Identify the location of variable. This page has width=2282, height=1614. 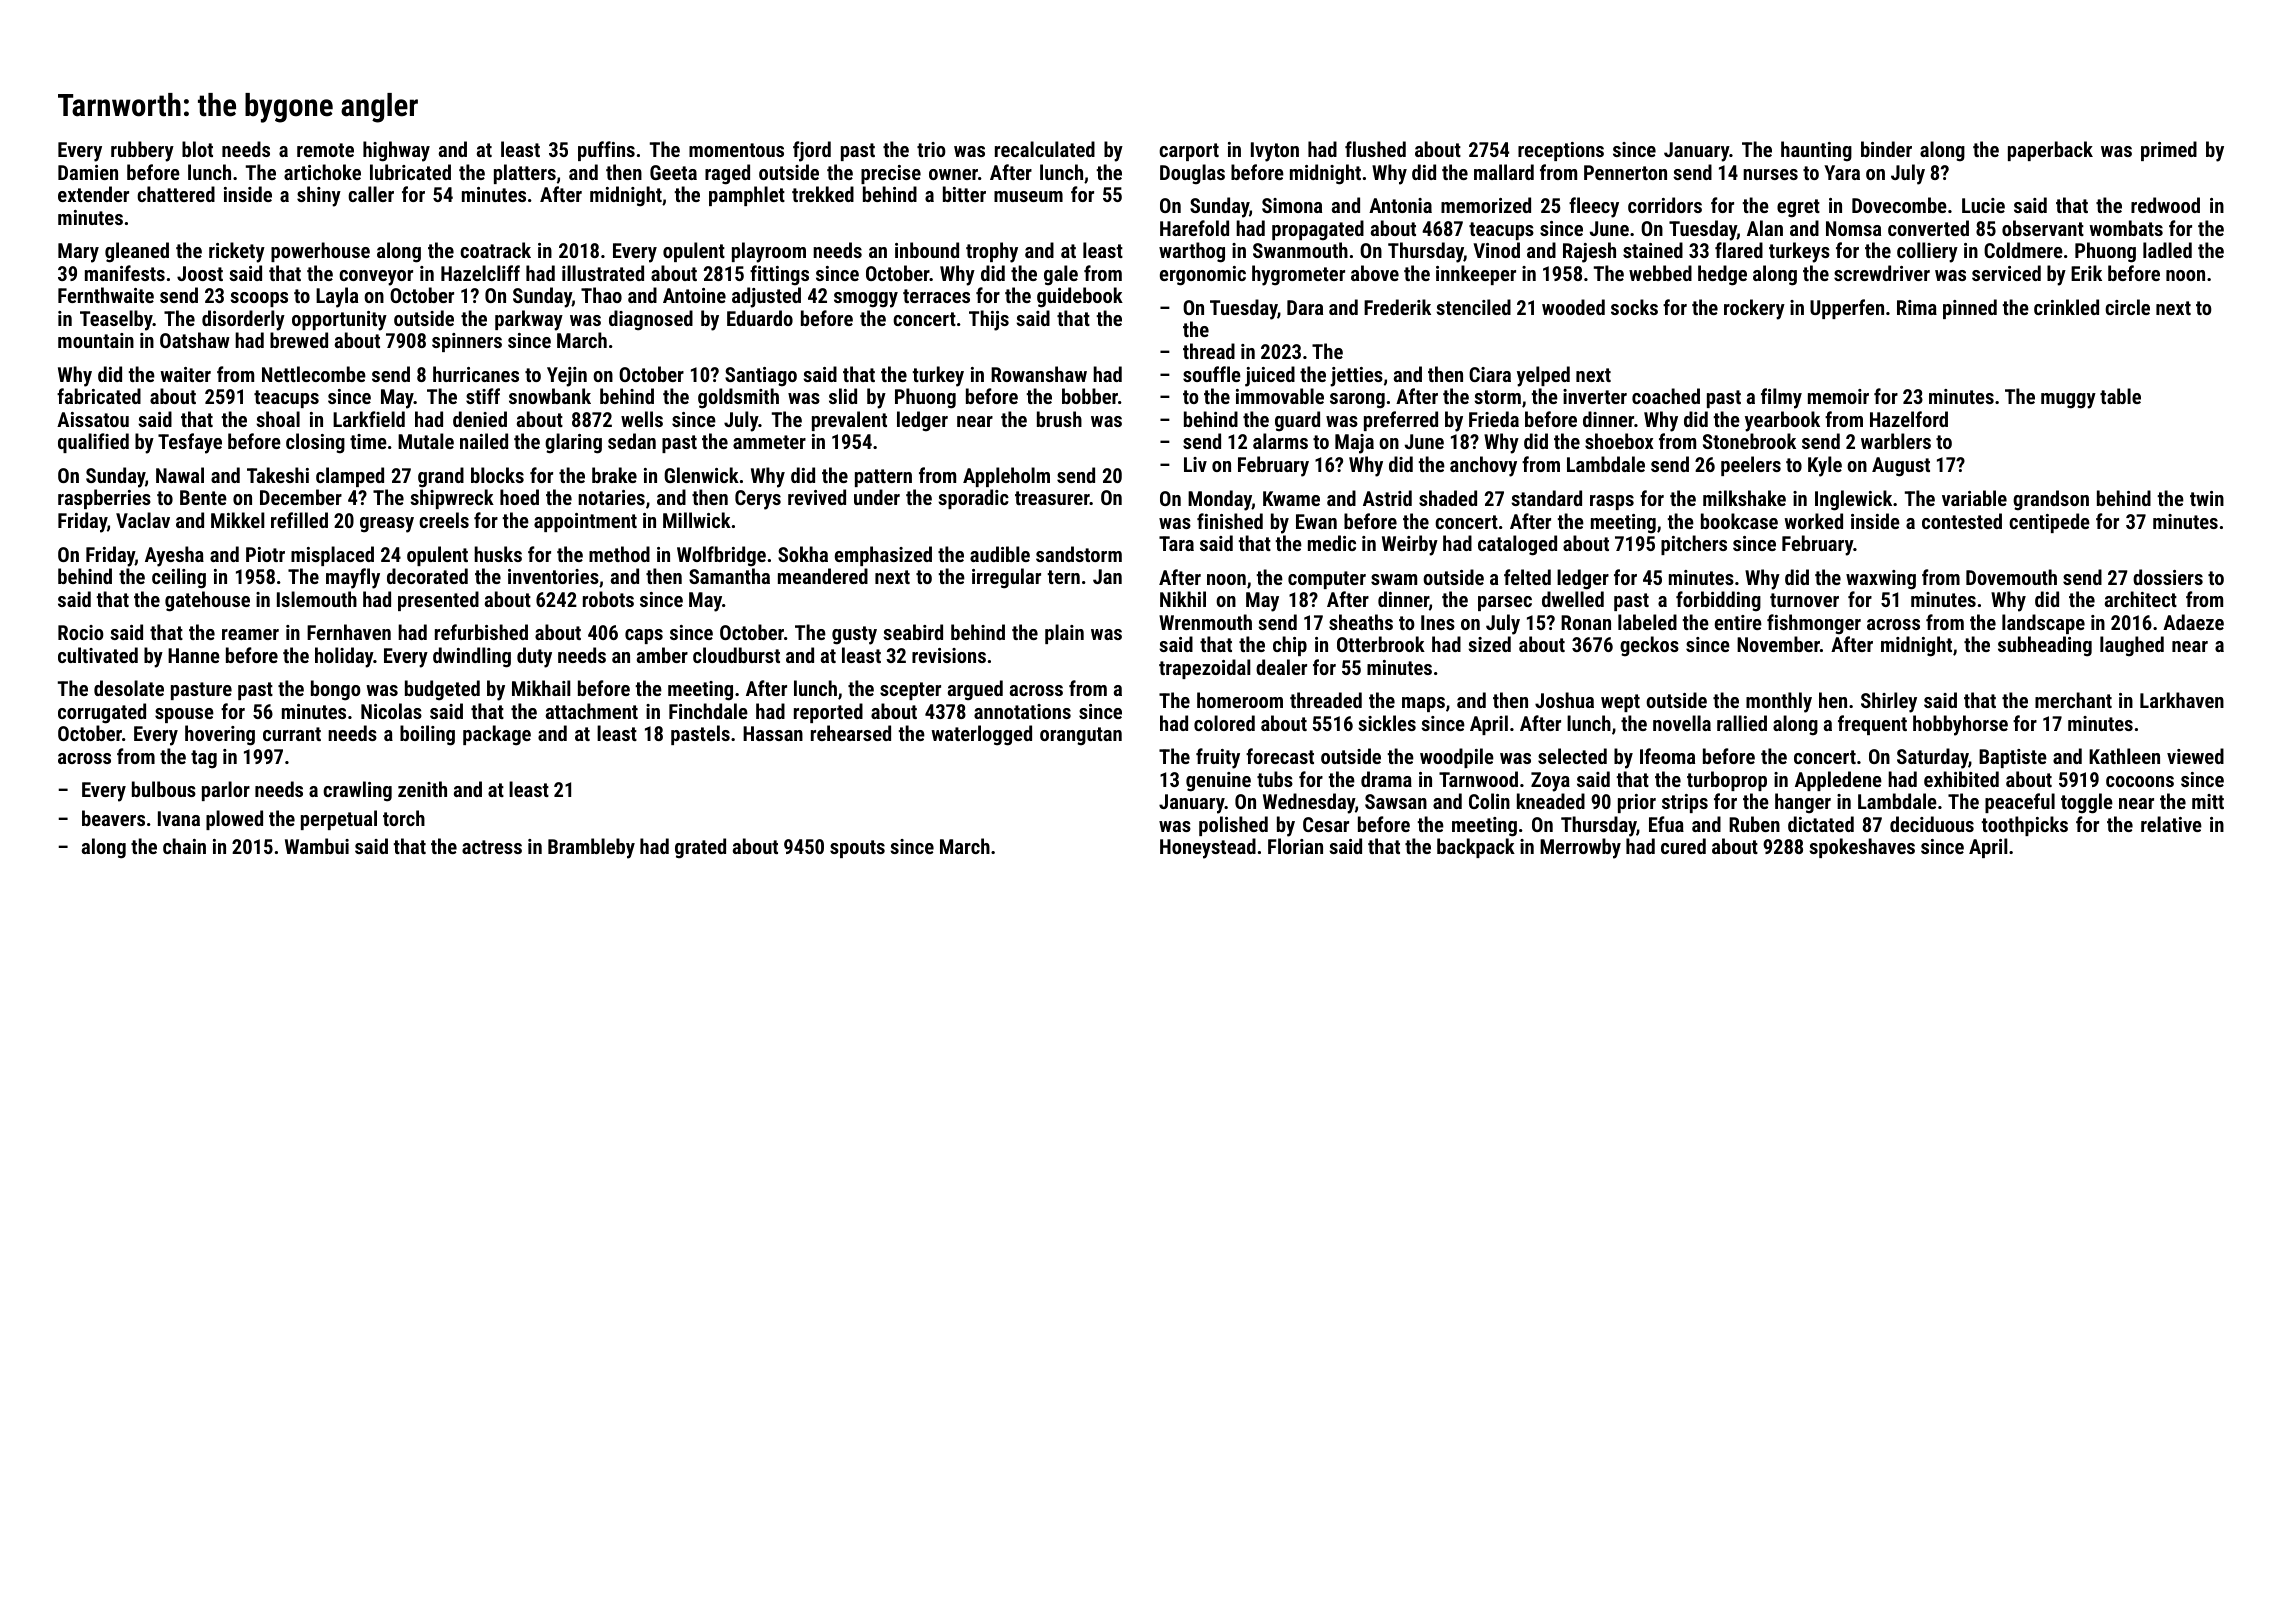
(1974, 498).
